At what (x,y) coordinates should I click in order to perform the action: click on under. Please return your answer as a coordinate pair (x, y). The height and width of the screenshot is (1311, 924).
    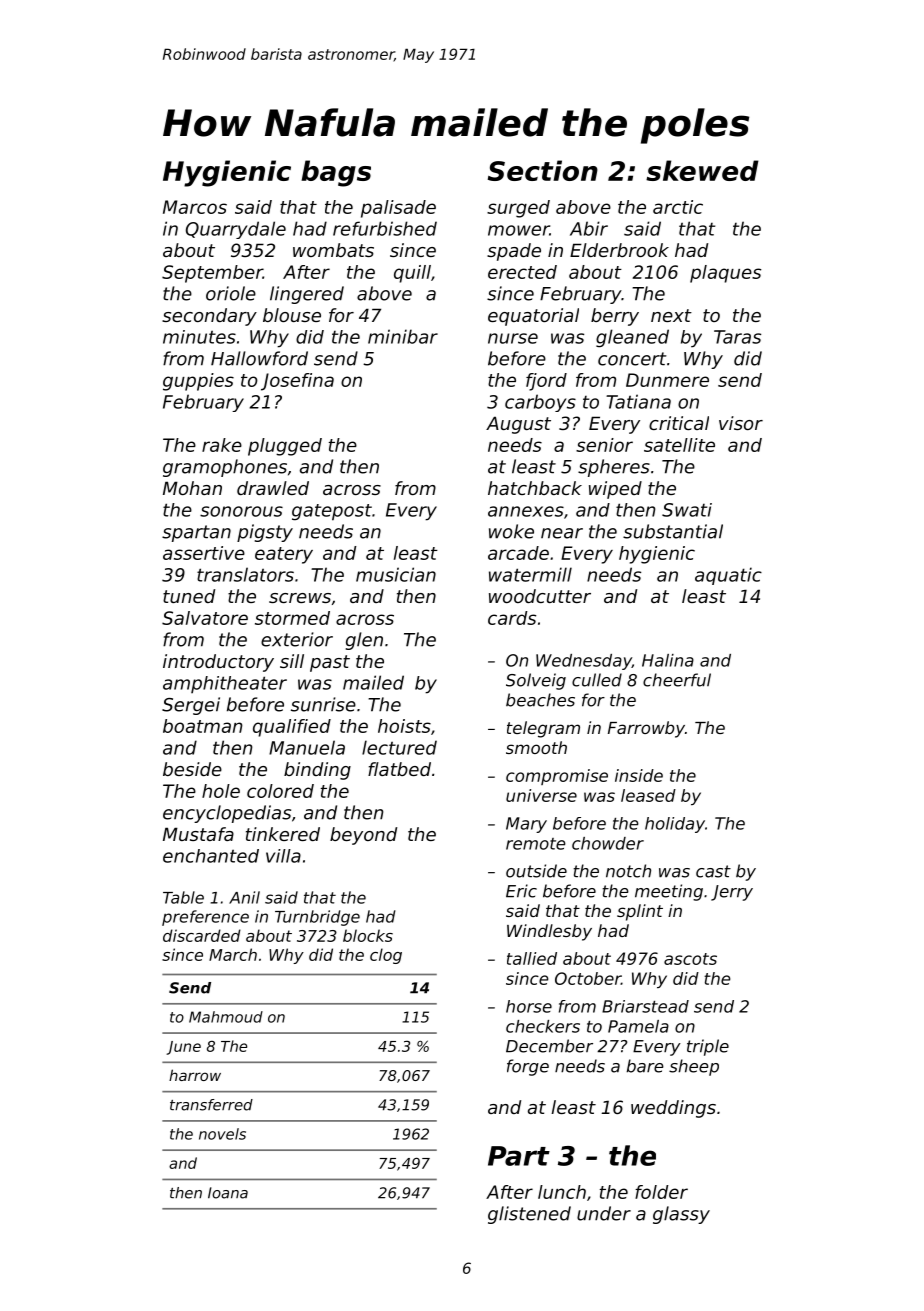
    Looking at the image, I should click on (604, 1213).
